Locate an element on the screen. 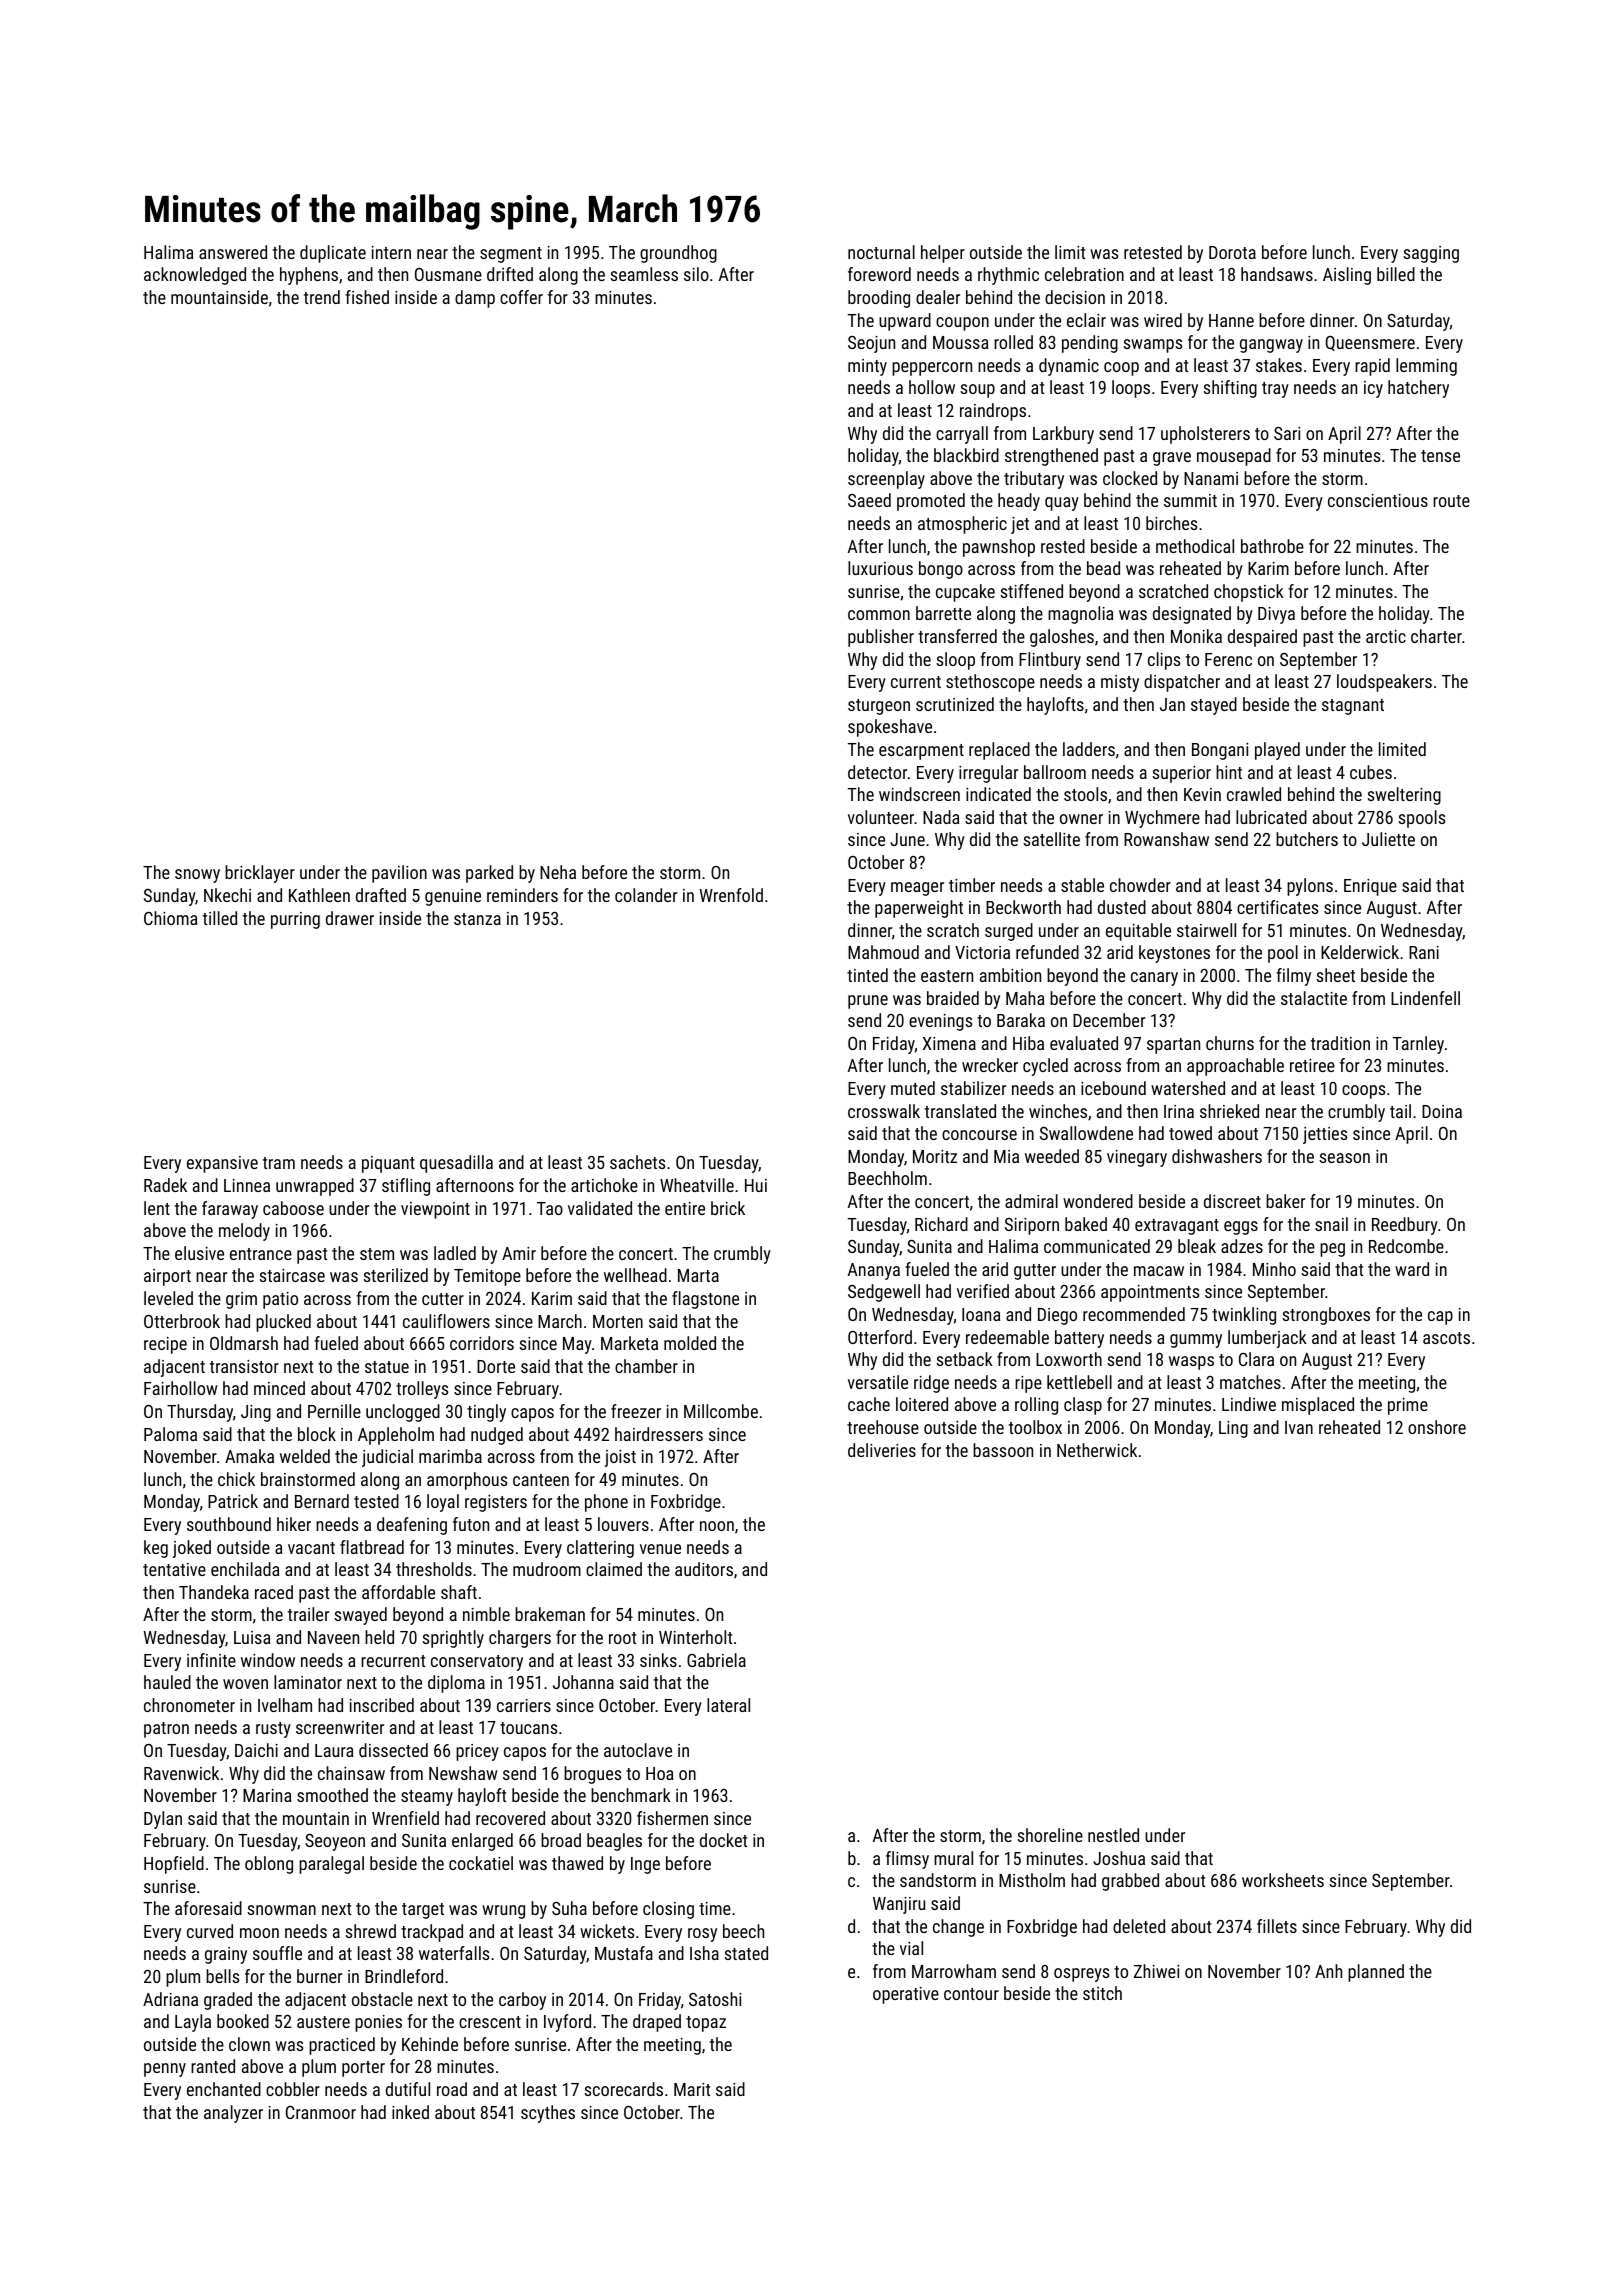 This screenshot has width=1620, height=2292. analyzer is located at coordinates (233, 2114).
